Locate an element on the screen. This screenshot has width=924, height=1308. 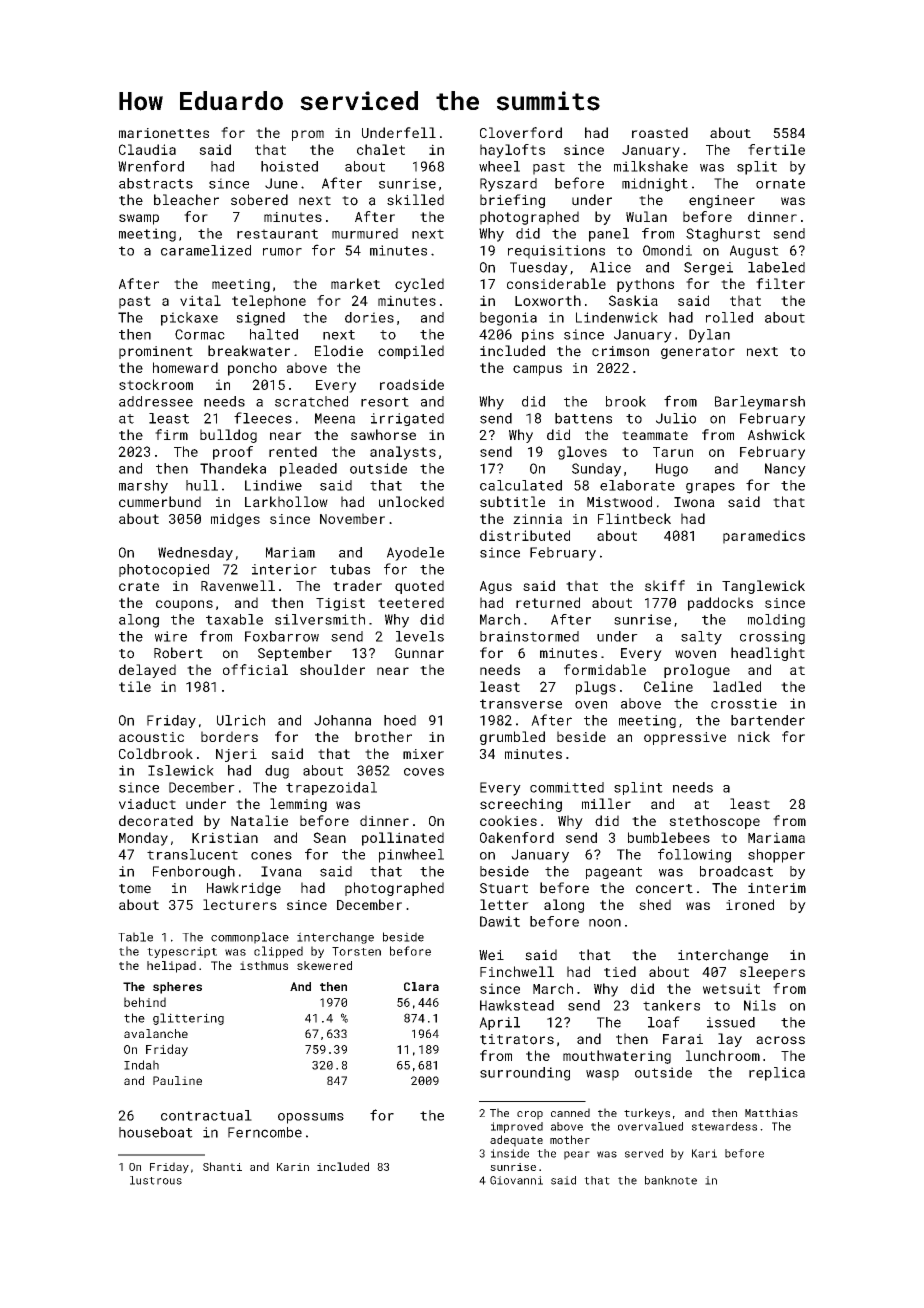
lemming is located at coordinates (298, 805).
